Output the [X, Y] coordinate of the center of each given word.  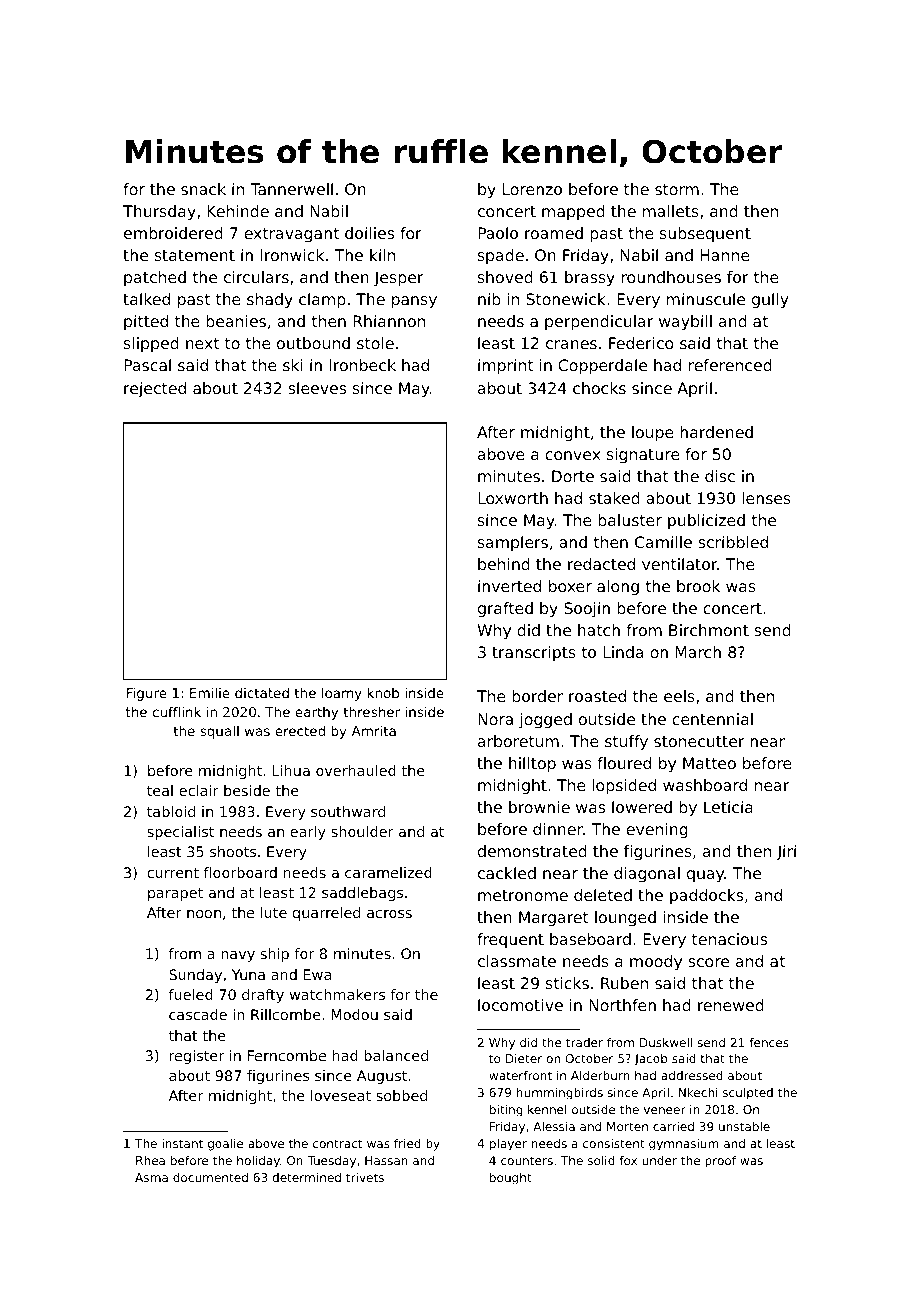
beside [247, 790]
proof [720, 1162]
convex [572, 455]
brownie [539, 807]
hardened [716, 432]
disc [720, 476]
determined [306, 1177]
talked [146, 299]
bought [511, 1179]
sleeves [317, 388]
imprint [506, 367]
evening [657, 831]
